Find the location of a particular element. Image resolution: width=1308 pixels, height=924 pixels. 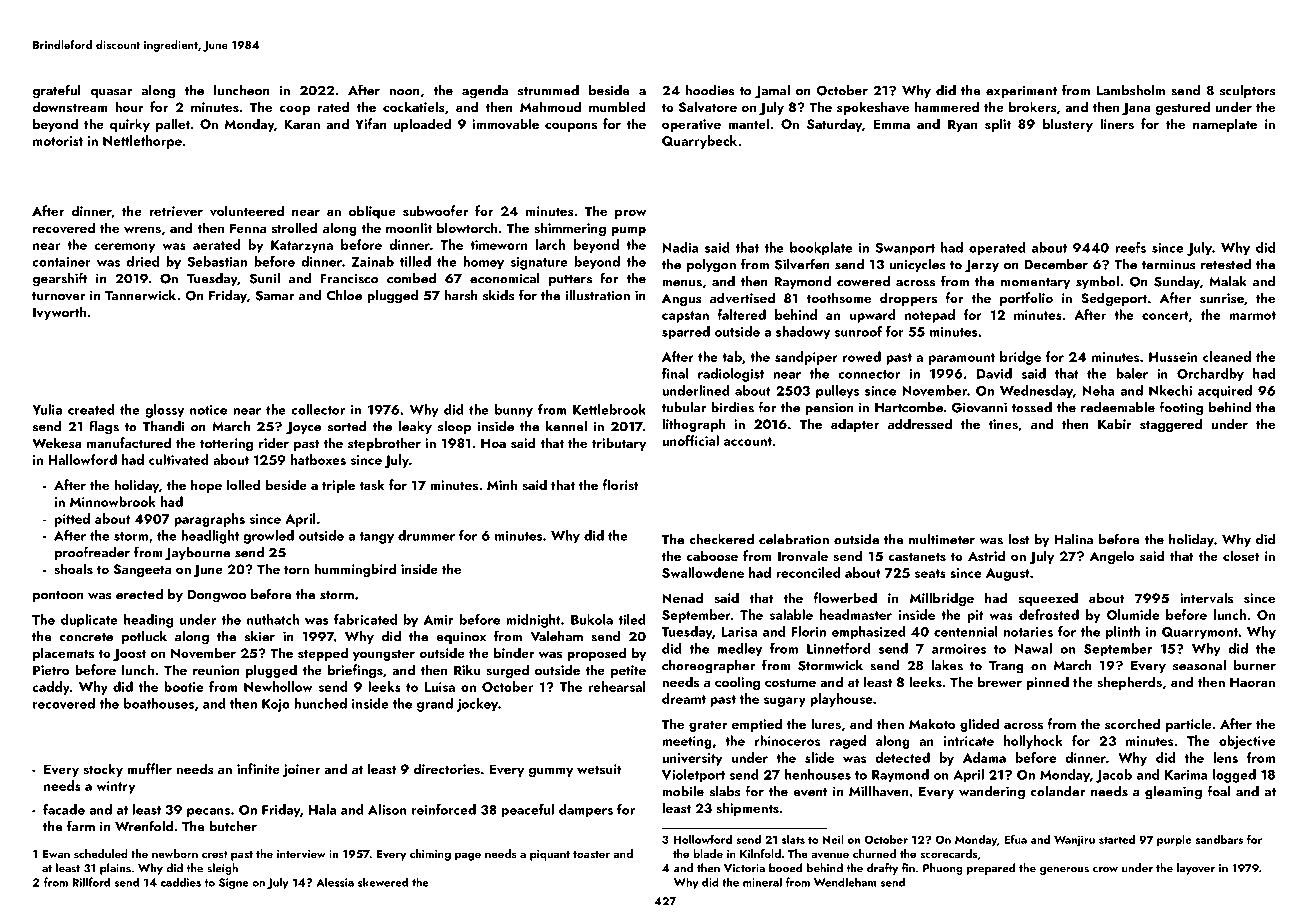

Phuong is located at coordinates (943, 869).
